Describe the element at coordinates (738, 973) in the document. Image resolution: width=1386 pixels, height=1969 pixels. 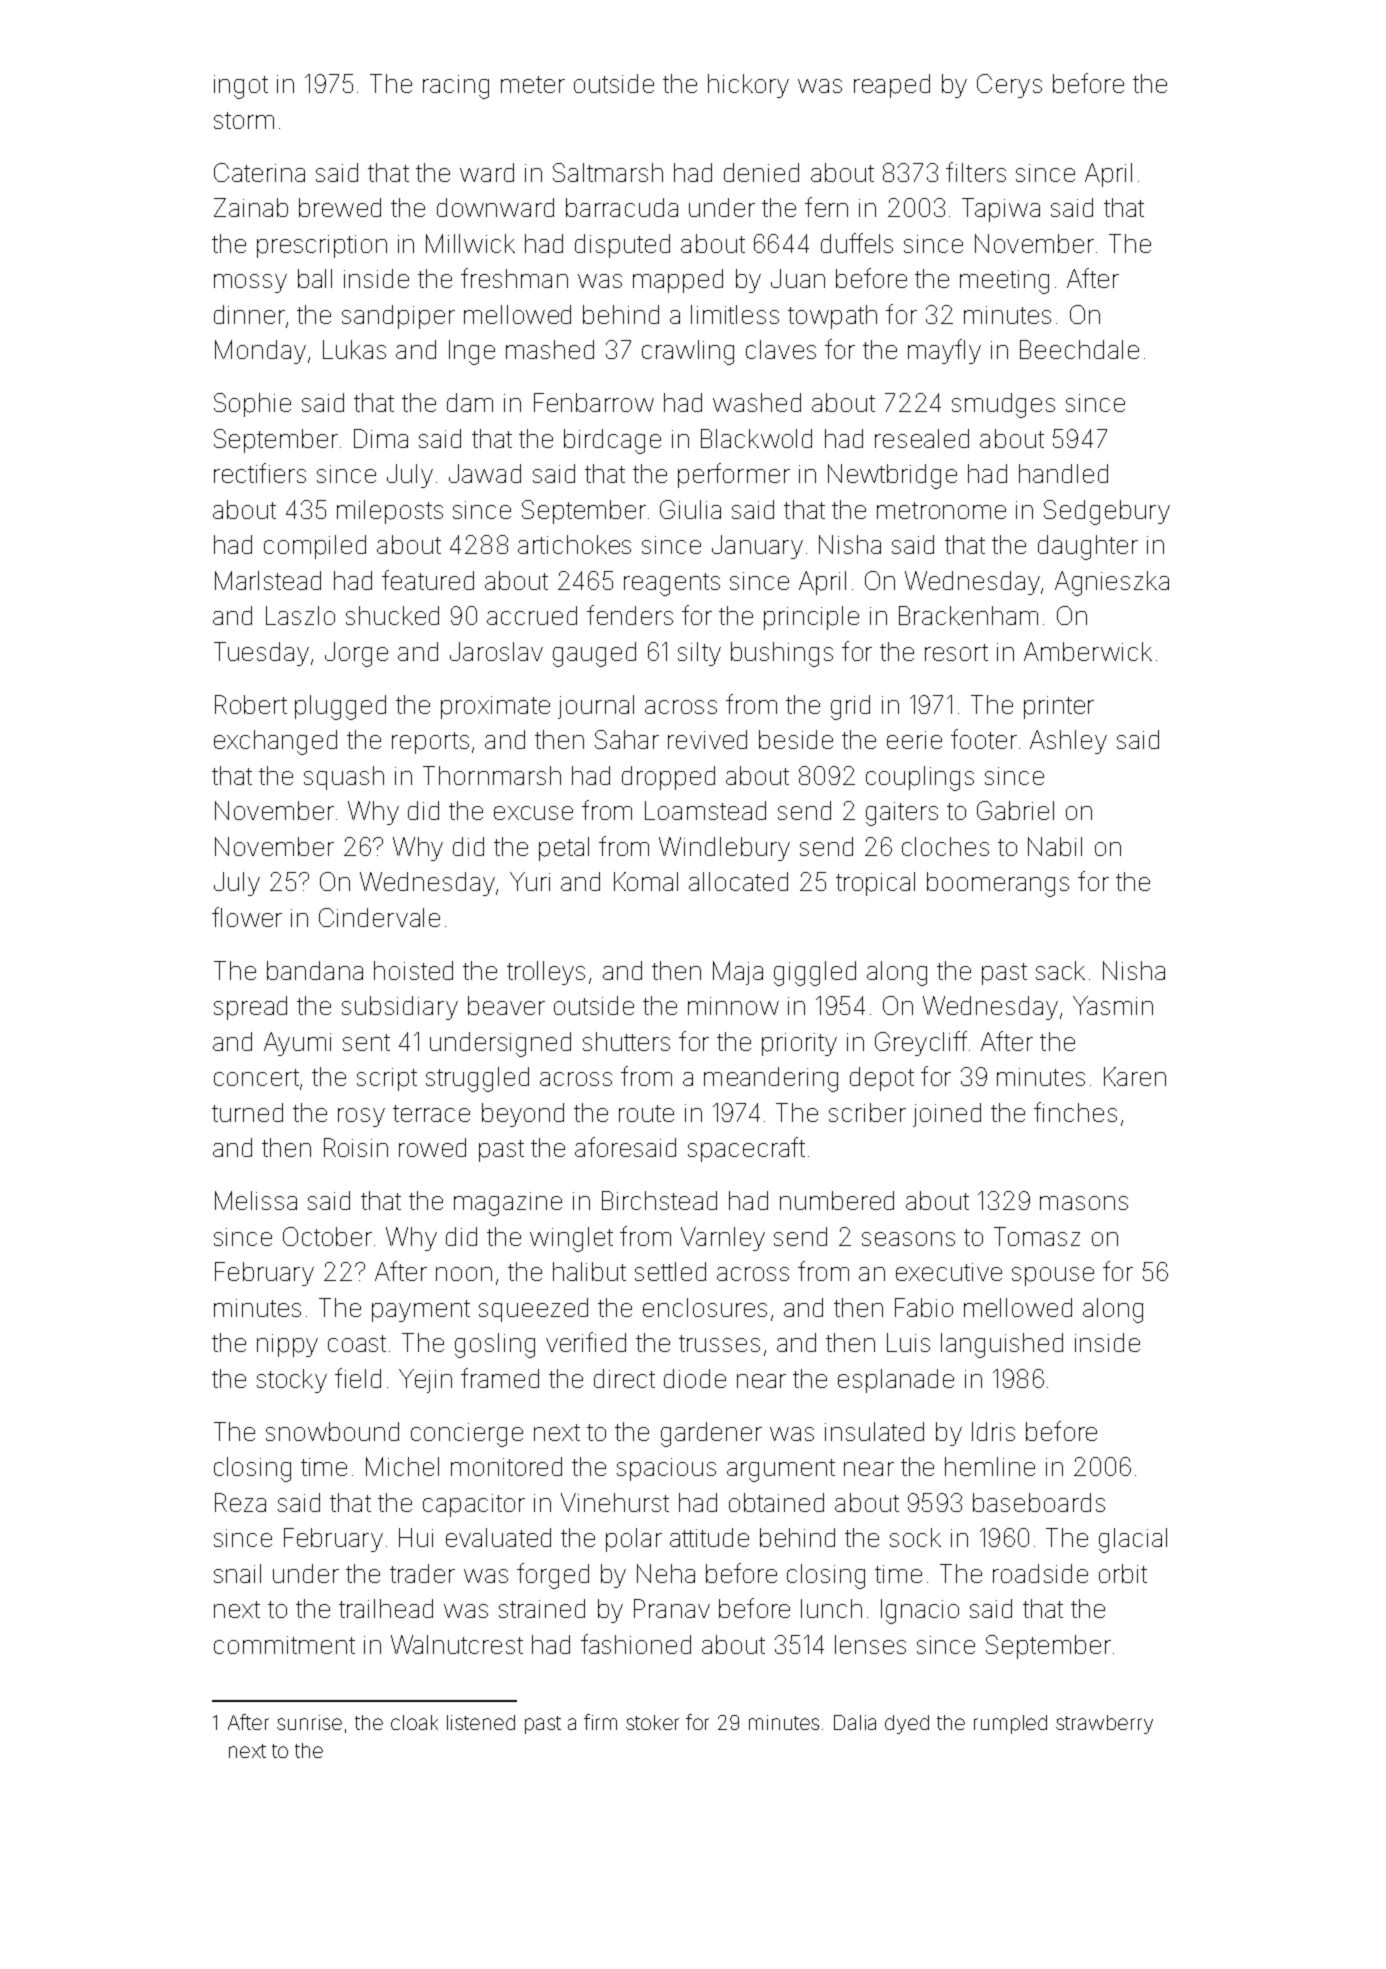
I see `Maja` at that location.
